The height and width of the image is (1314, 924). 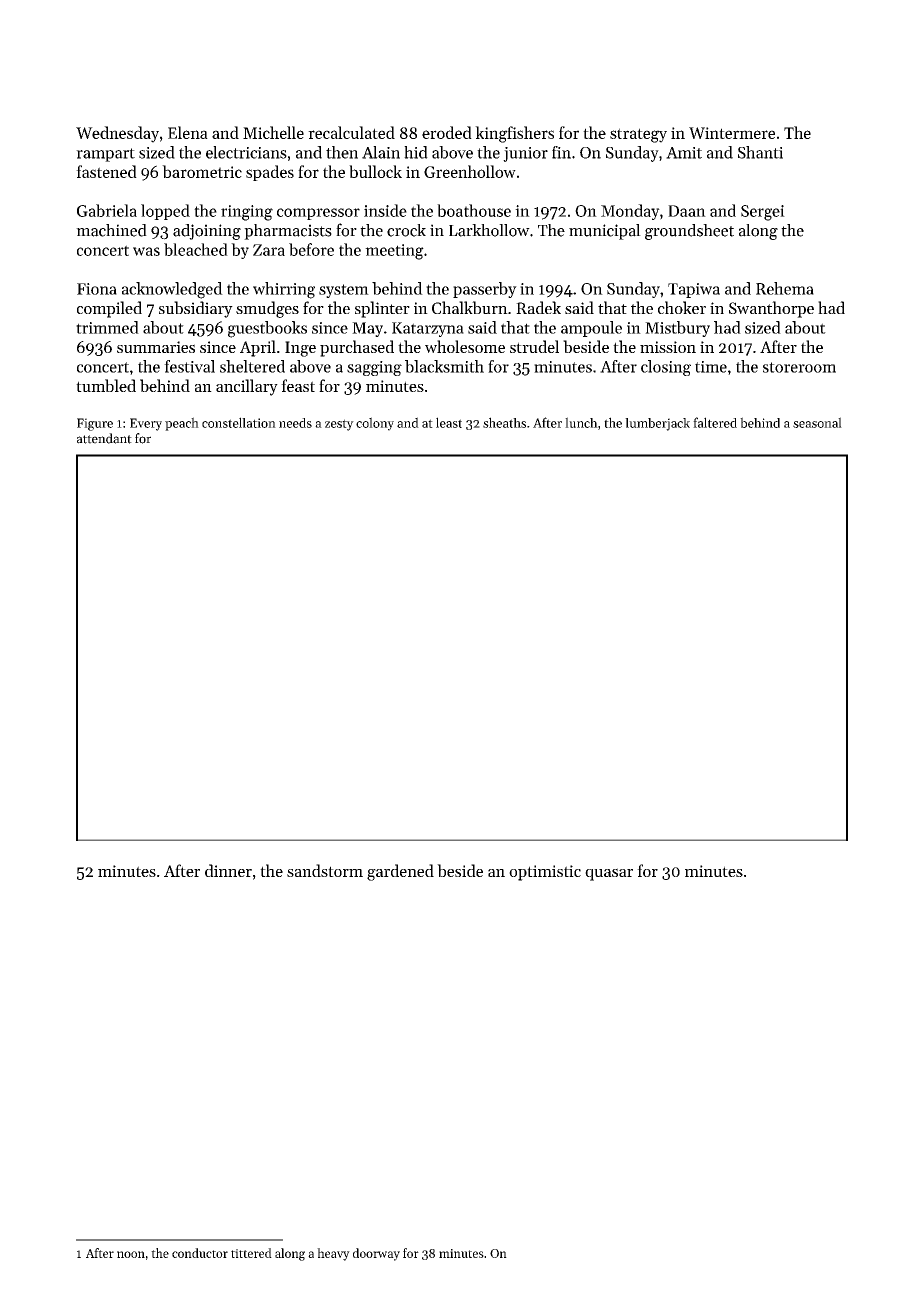 What do you see at coordinates (251, 1253) in the image?
I see `tittered` at bounding box center [251, 1253].
